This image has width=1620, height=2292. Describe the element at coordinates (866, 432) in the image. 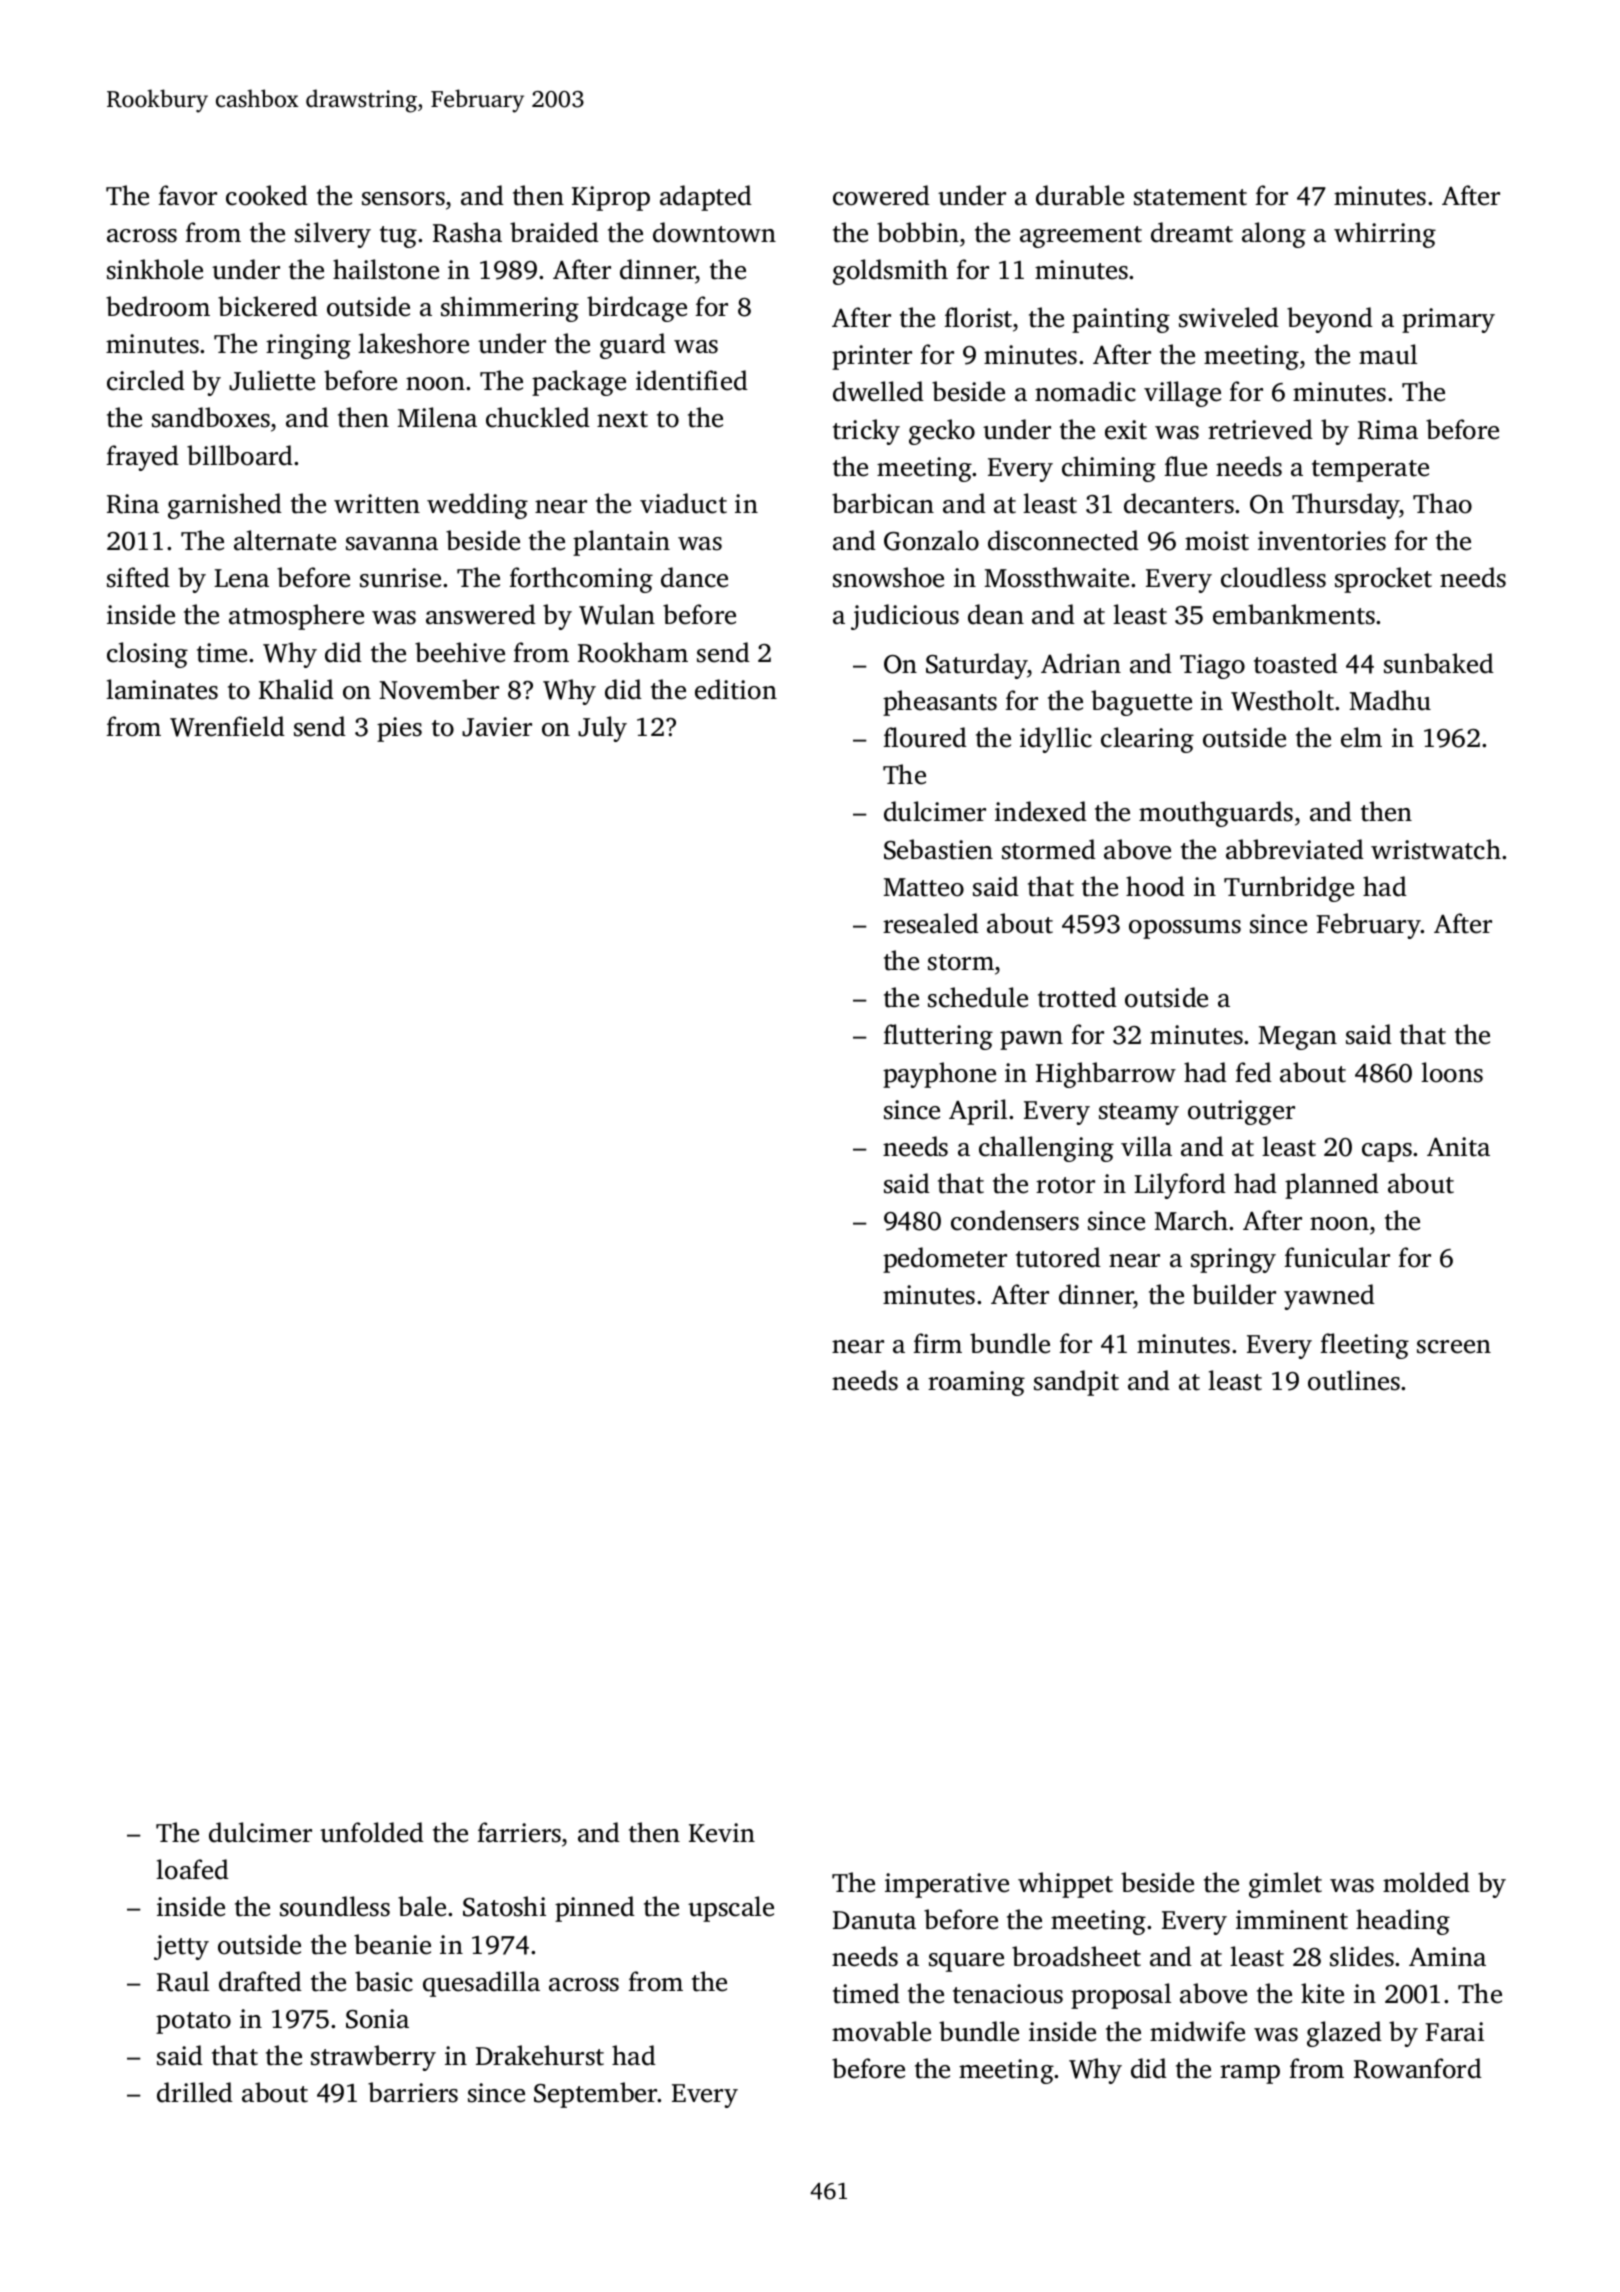

I see `tricky` at that location.
